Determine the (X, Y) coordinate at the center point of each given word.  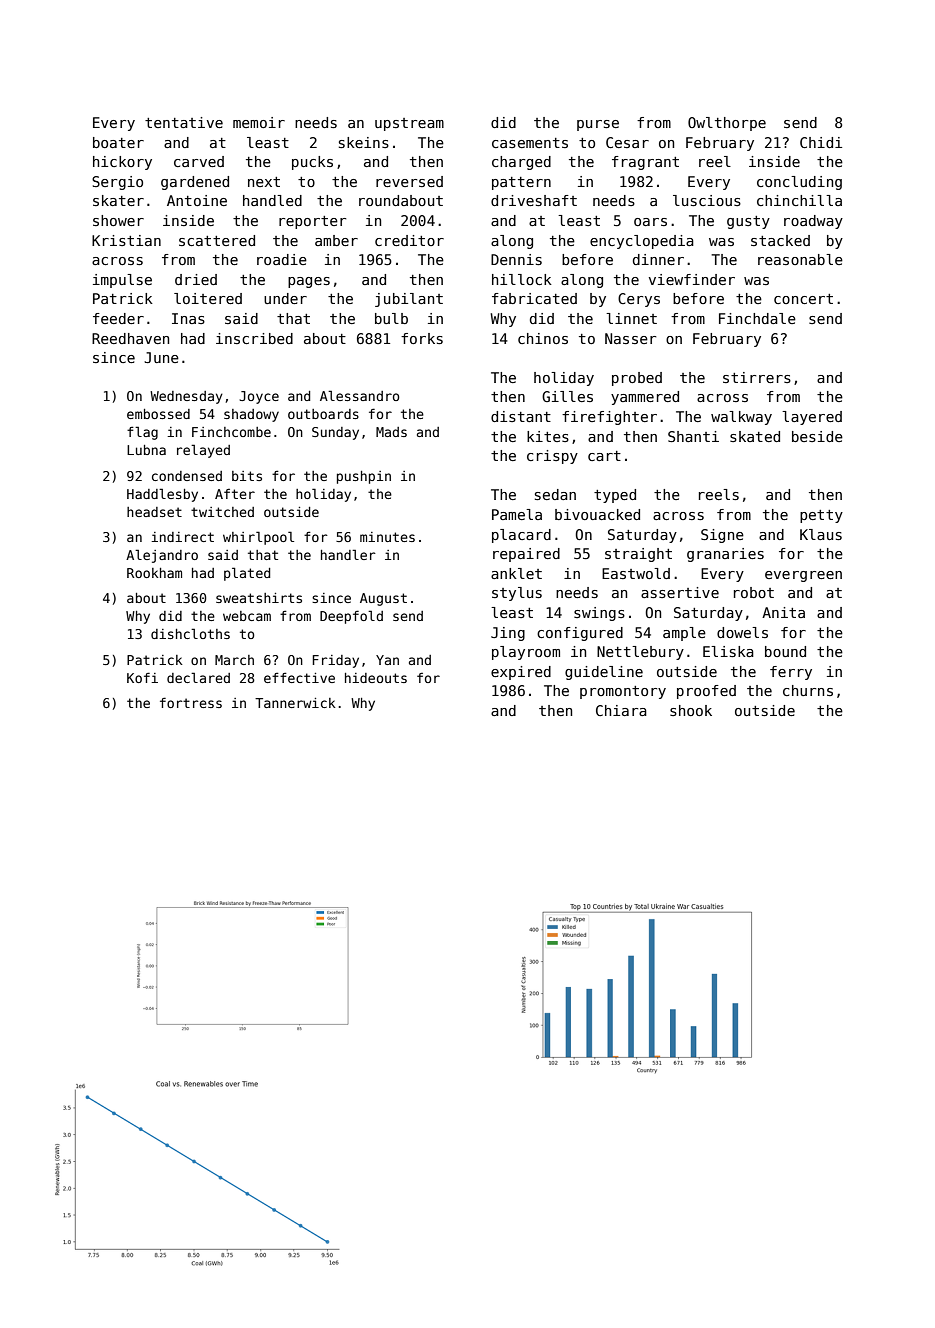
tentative (184, 122)
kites (548, 436)
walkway (741, 418)
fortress (191, 702)
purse (598, 125)
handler (348, 554)
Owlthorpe (727, 124)
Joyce (259, 397)
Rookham (154, 573)
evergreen (803, 576)
